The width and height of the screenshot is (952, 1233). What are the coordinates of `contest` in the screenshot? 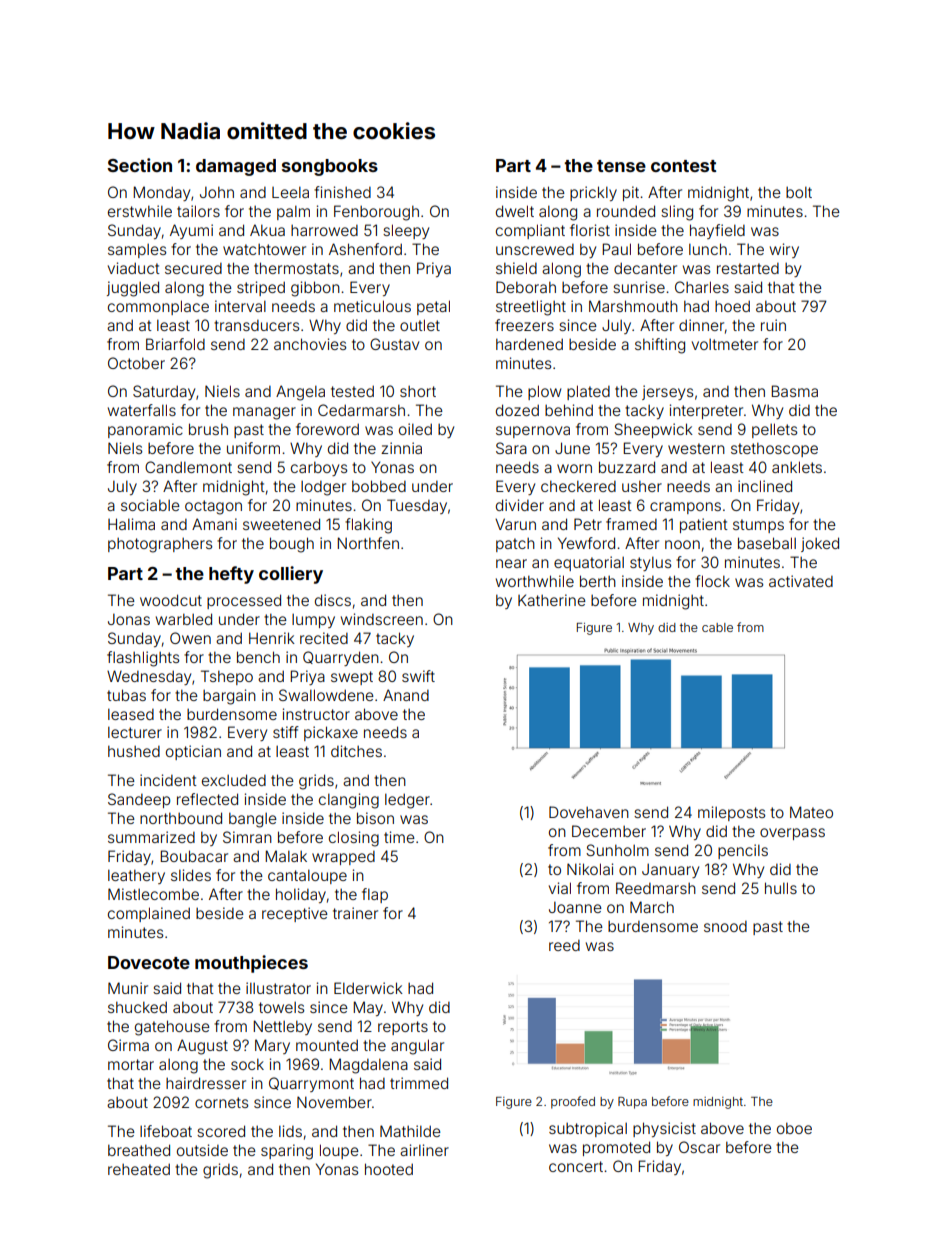 It's located at (683, 166).
